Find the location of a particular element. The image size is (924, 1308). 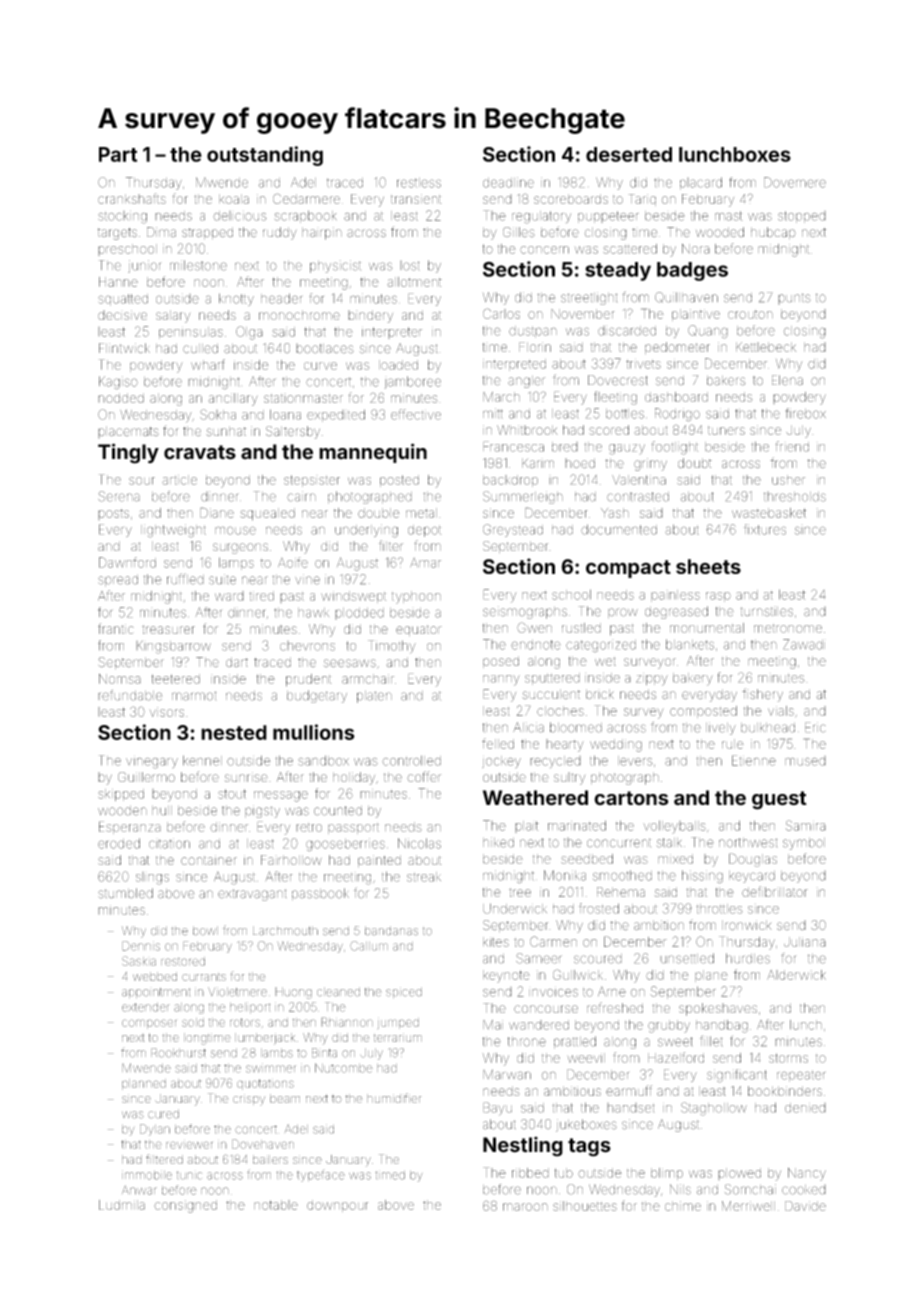

downpour is located at coordinates (337, 1206).
